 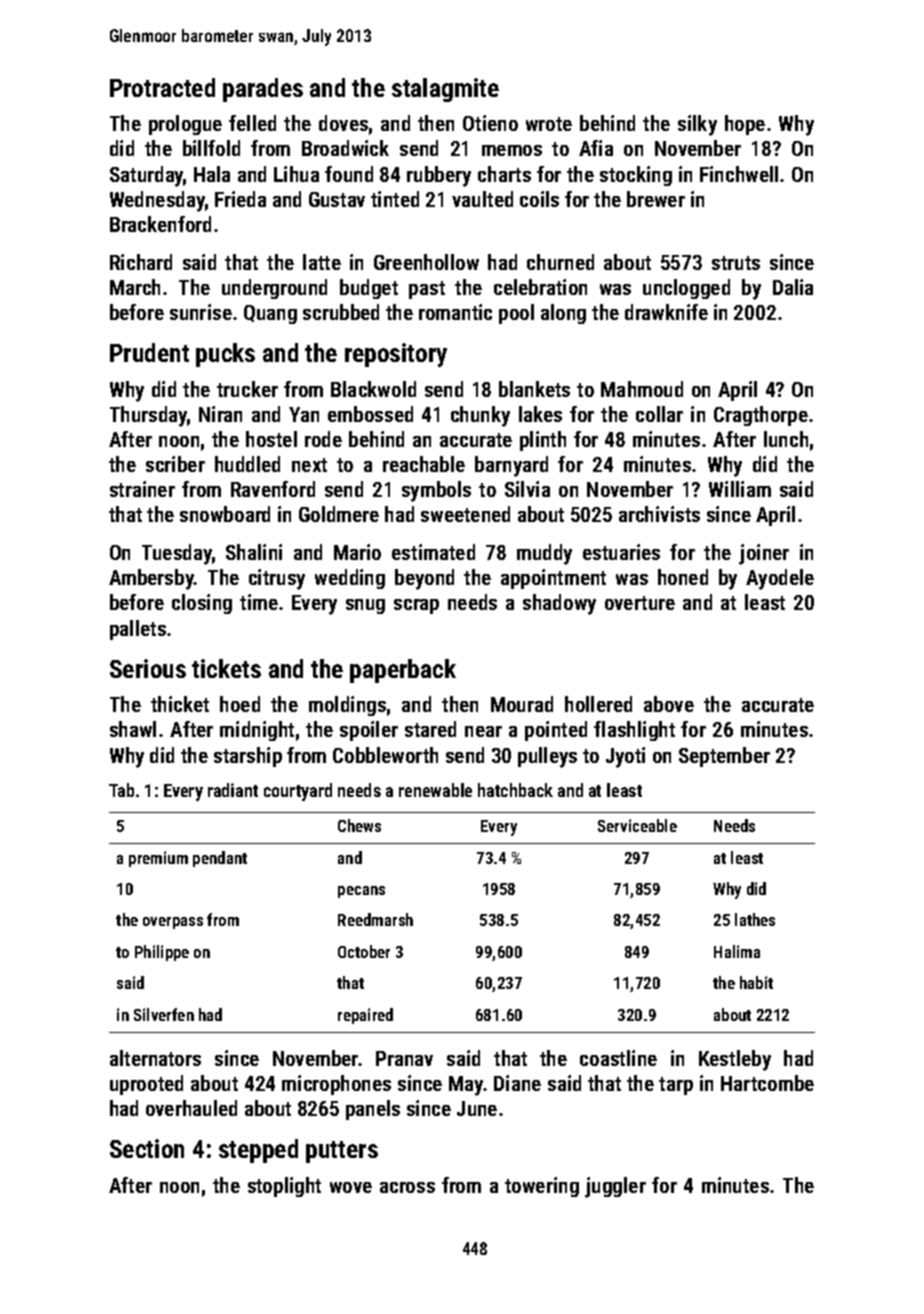 What do you see at coordinates (786, 439) in the document?
I see `lunch` at bounding box center [786, 439].
